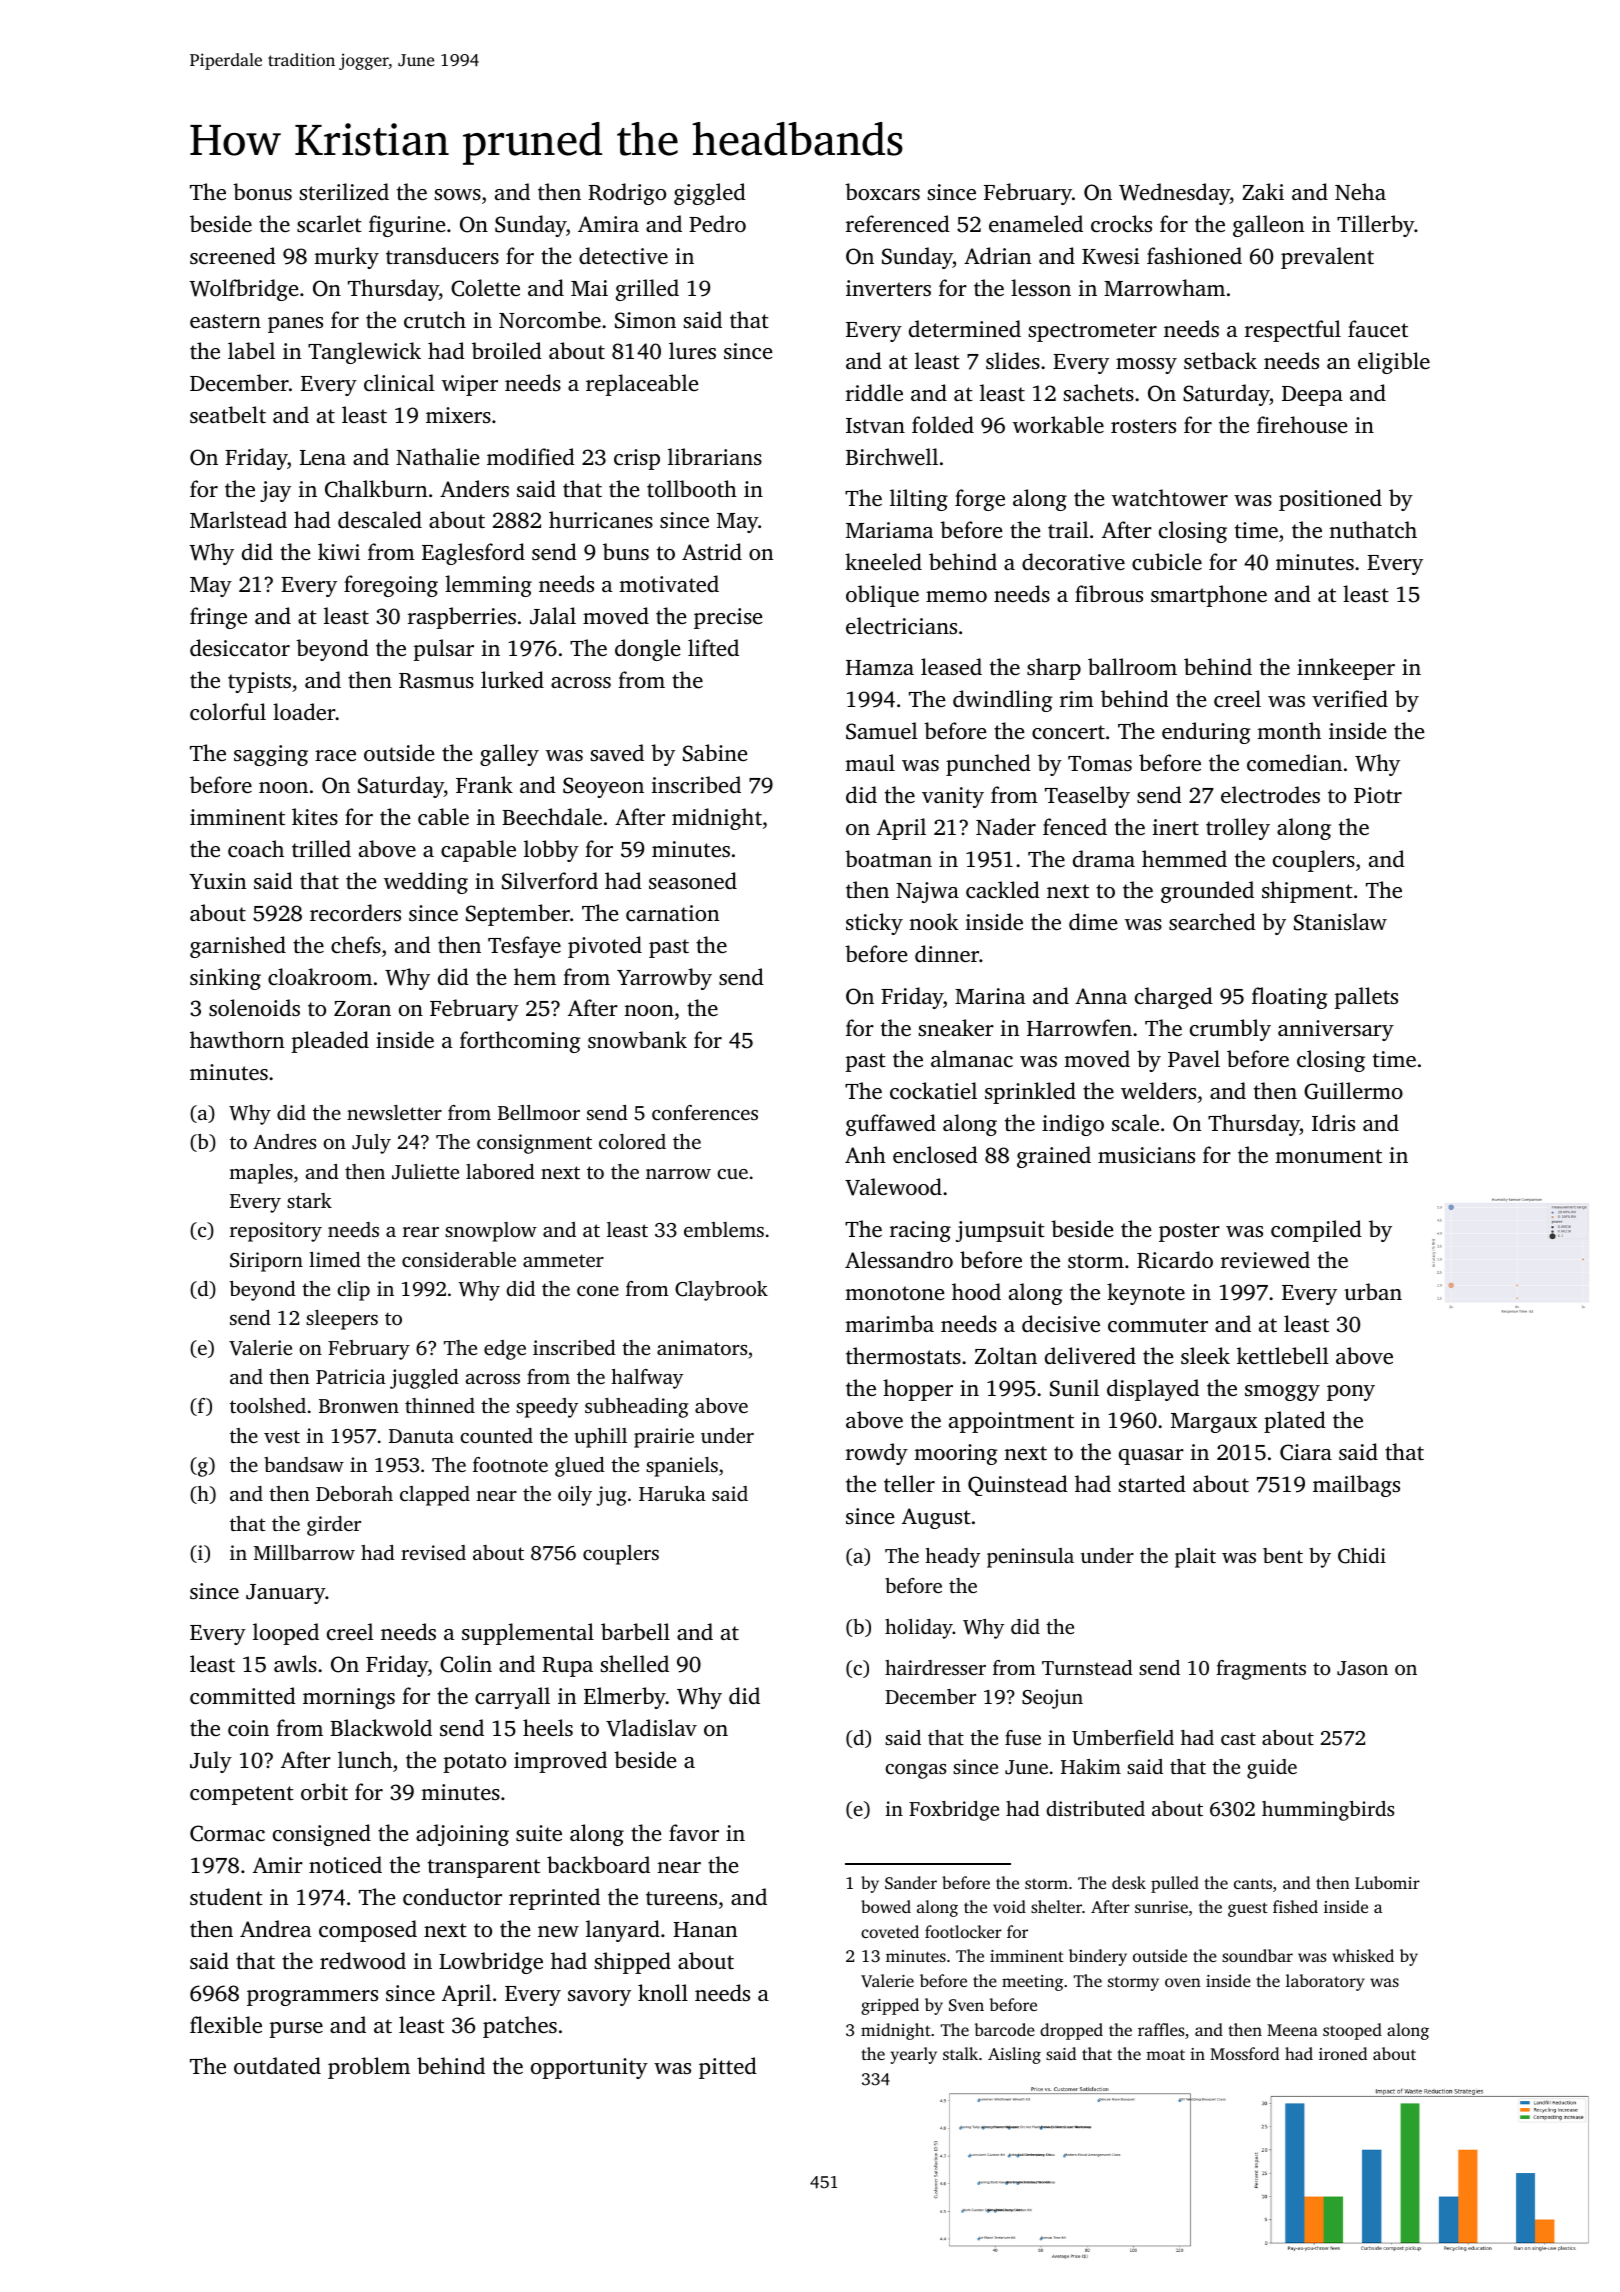 This document has width=1620, height=2292. I want to click on teller, so click(909, 1483).
